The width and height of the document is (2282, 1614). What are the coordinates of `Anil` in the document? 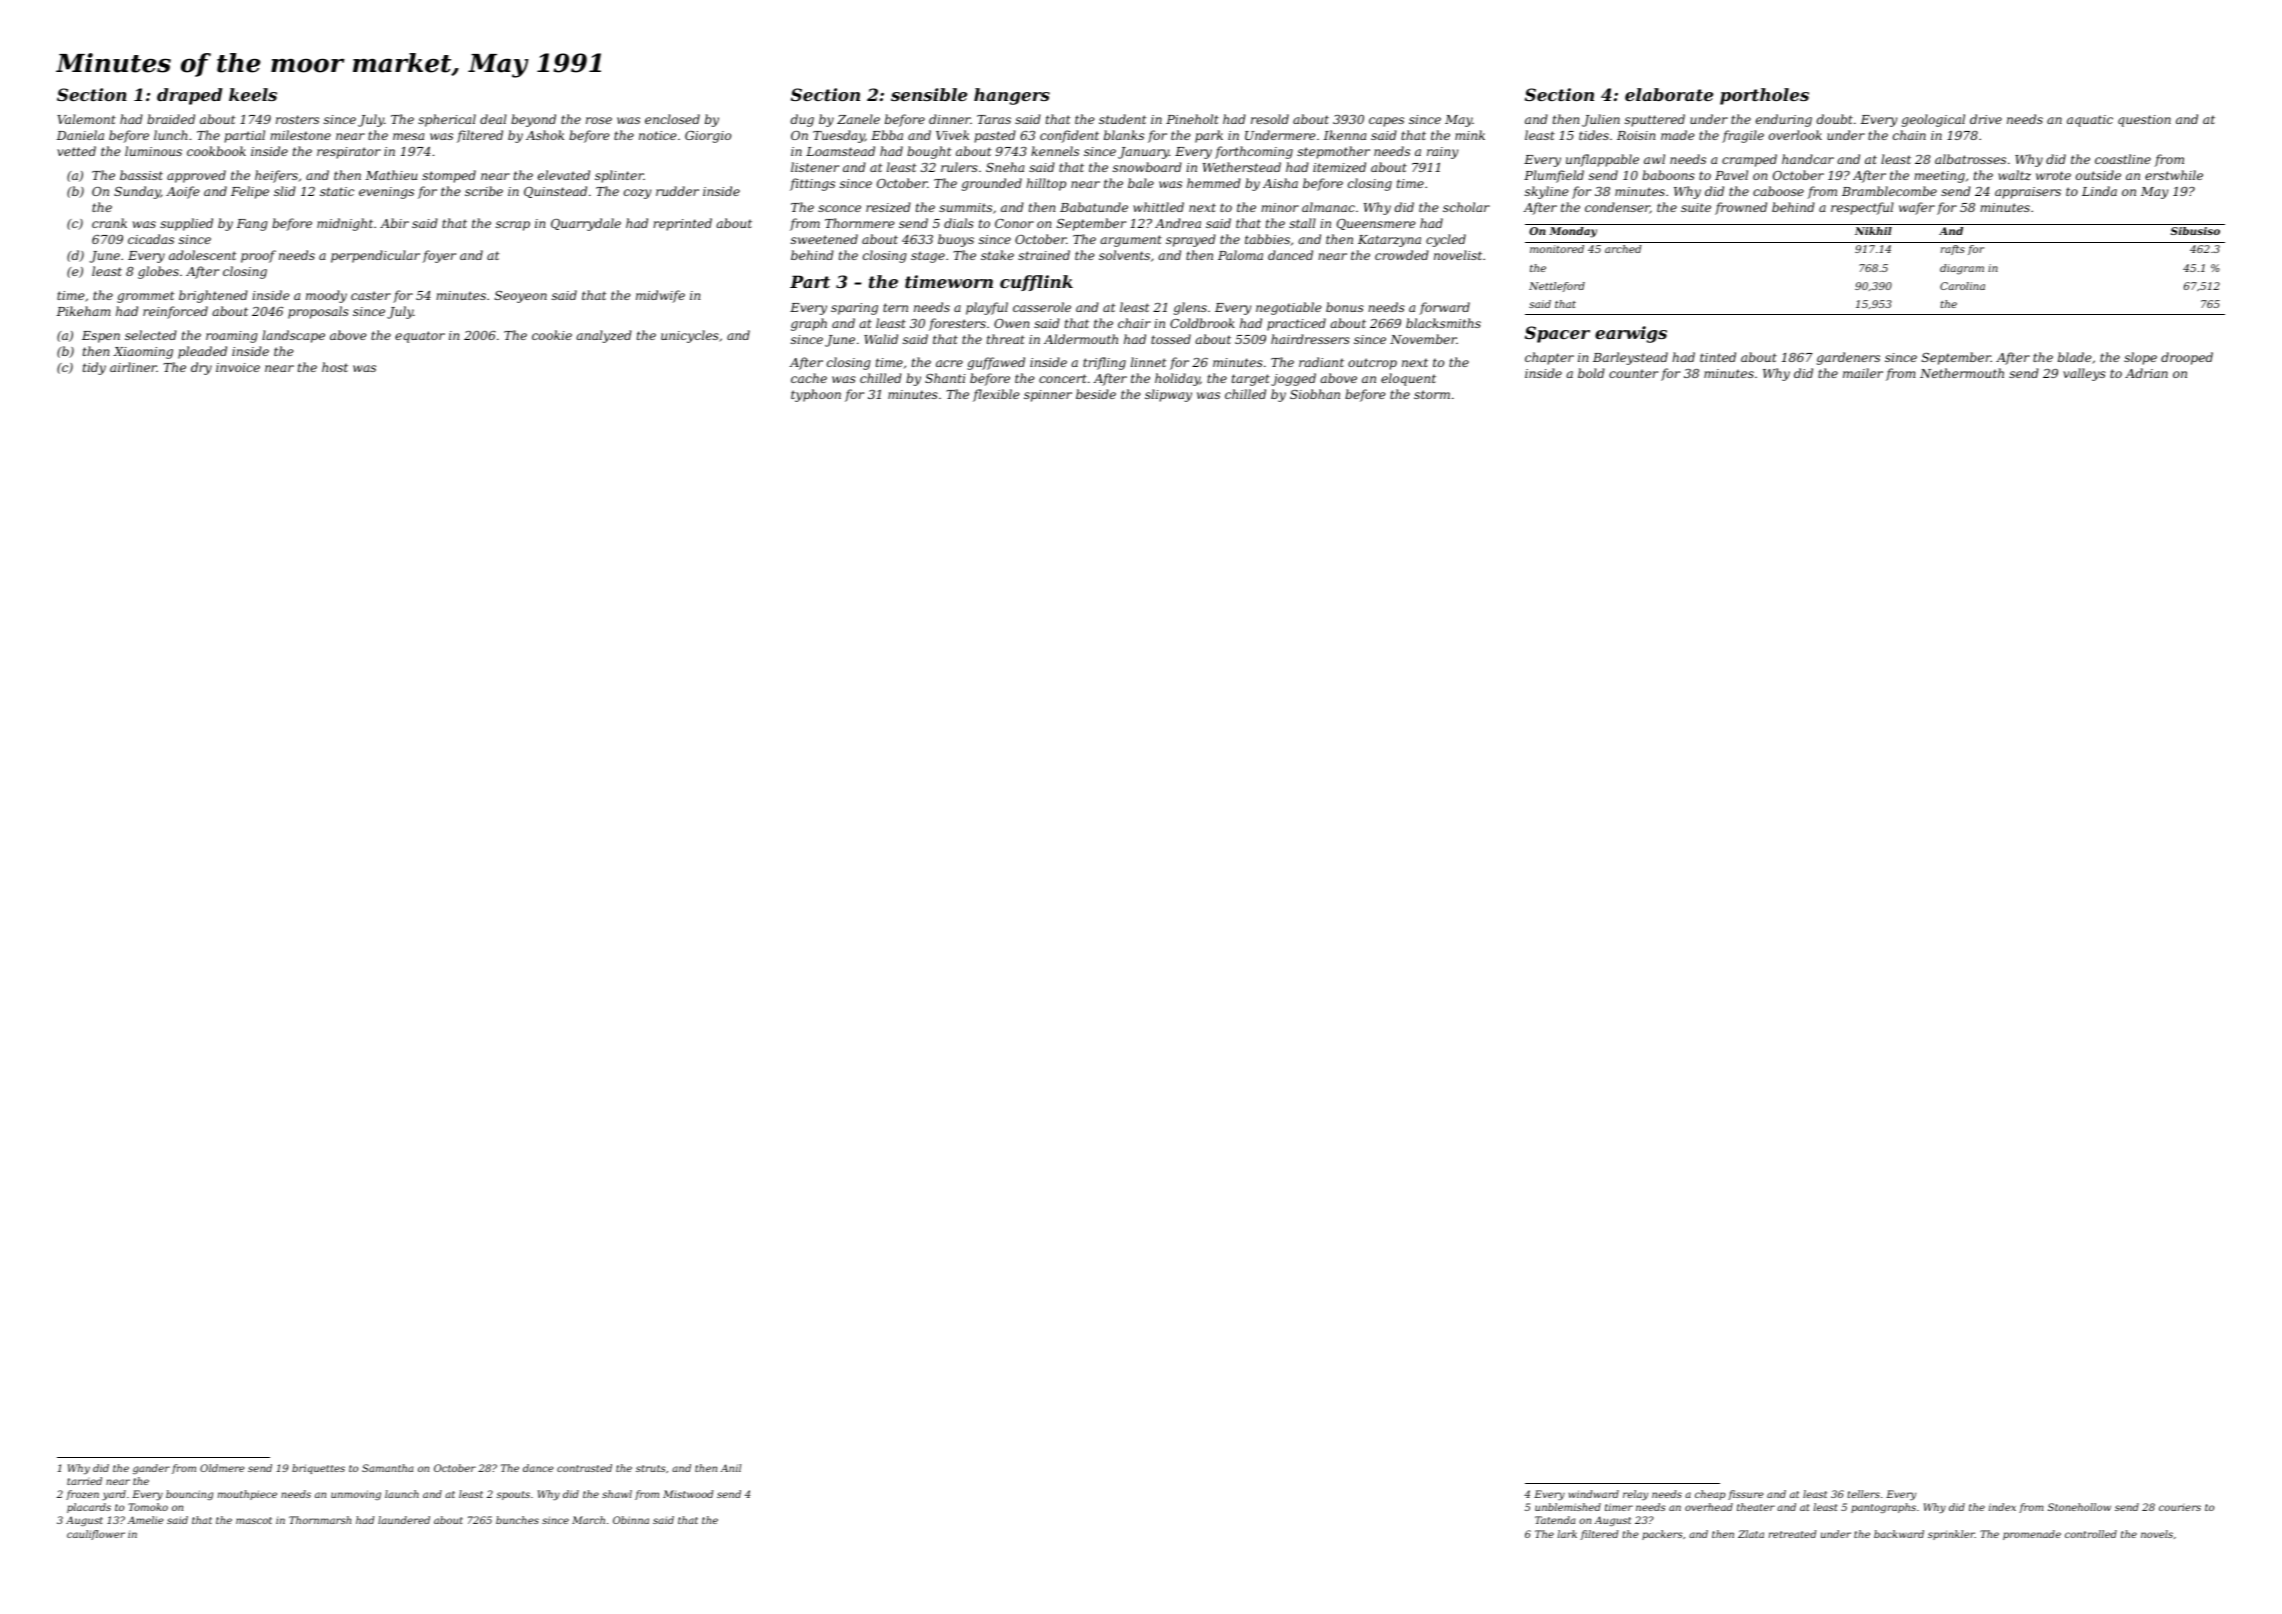 It's located at (730, 1468).
